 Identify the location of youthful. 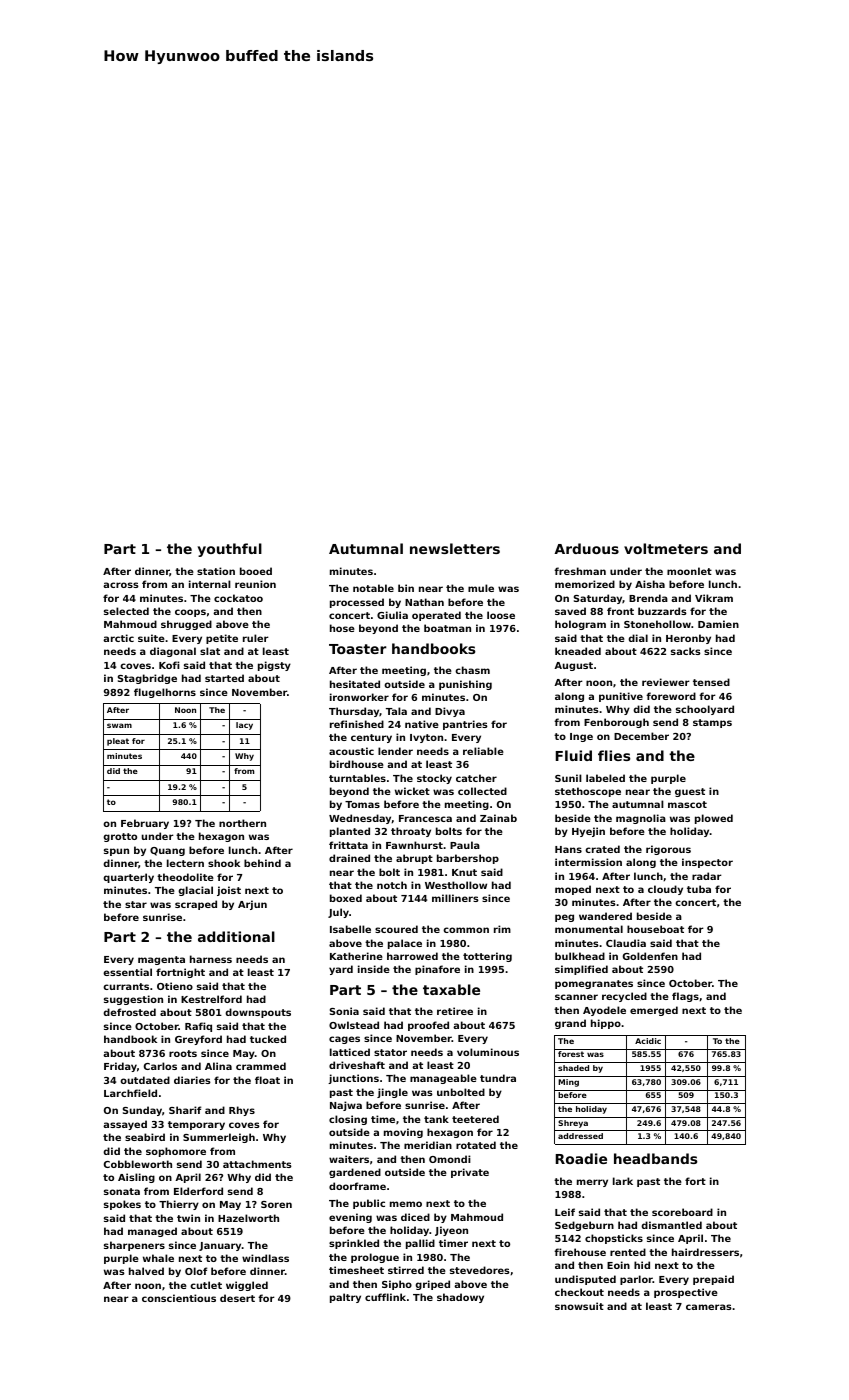
(229, 550).
